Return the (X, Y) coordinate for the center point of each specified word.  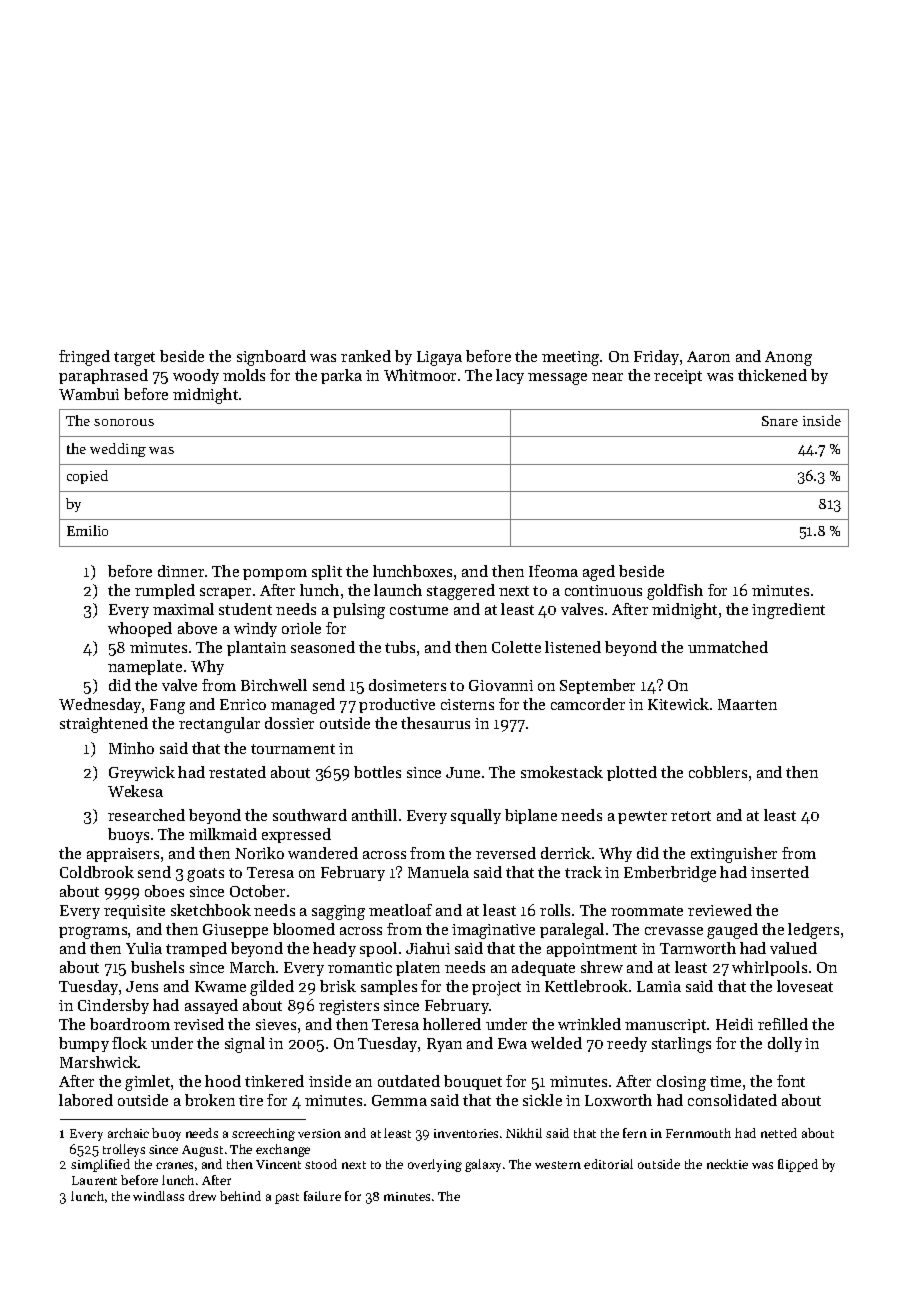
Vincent (278, 1164)
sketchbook (211, 910)
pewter (642, 817)
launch (398, 590)
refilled (783, 1024)
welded (556, 1043)
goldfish (675, 592)
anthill (374, 815)
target (134, 359)
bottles (377, 772)
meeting (570, 358)
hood (223, 1081)
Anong (788, 358)
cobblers (718, 772)
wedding (118, 450)
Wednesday (100, 705)
